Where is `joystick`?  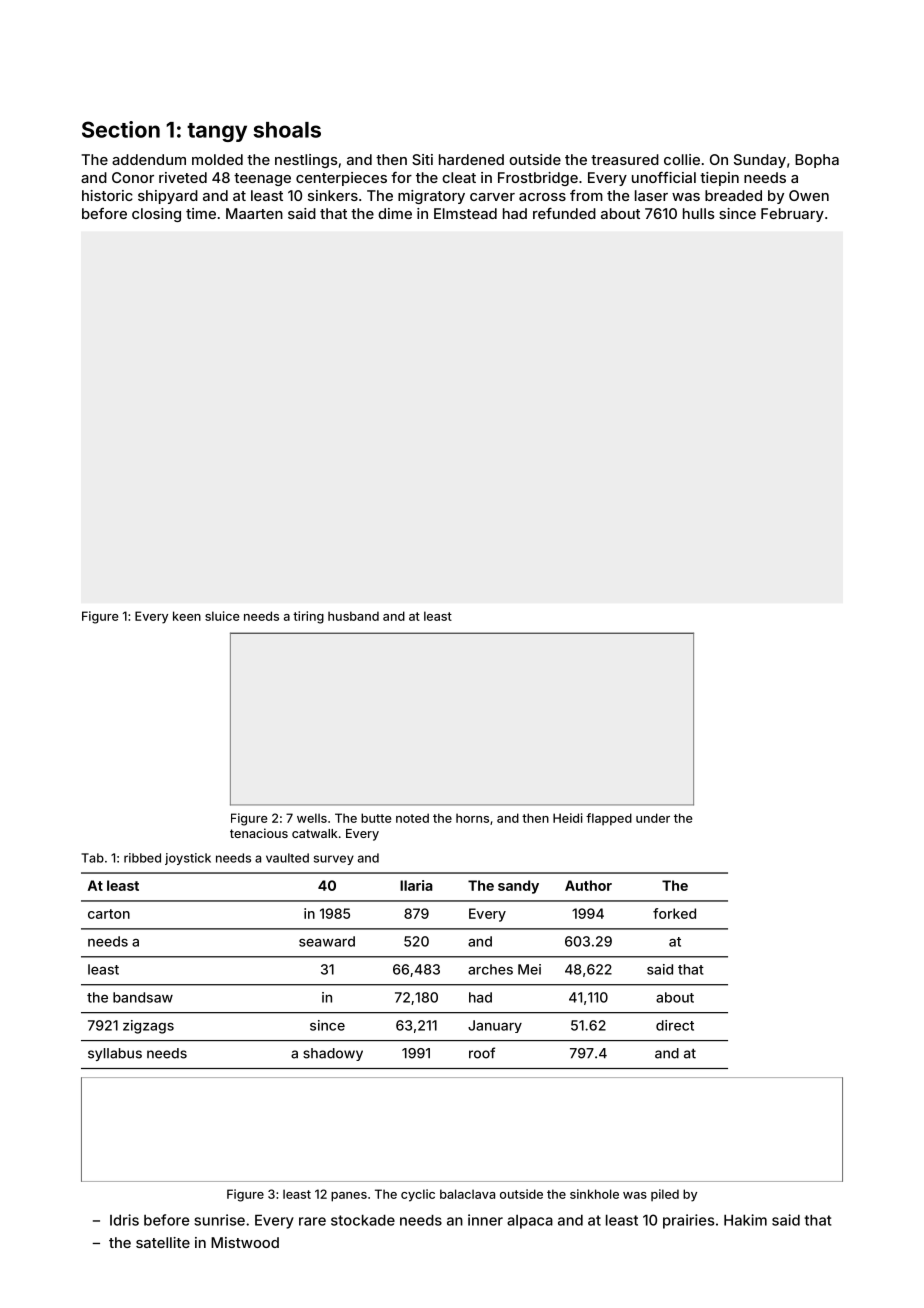
joystick is located at coordinates (188, 859).
